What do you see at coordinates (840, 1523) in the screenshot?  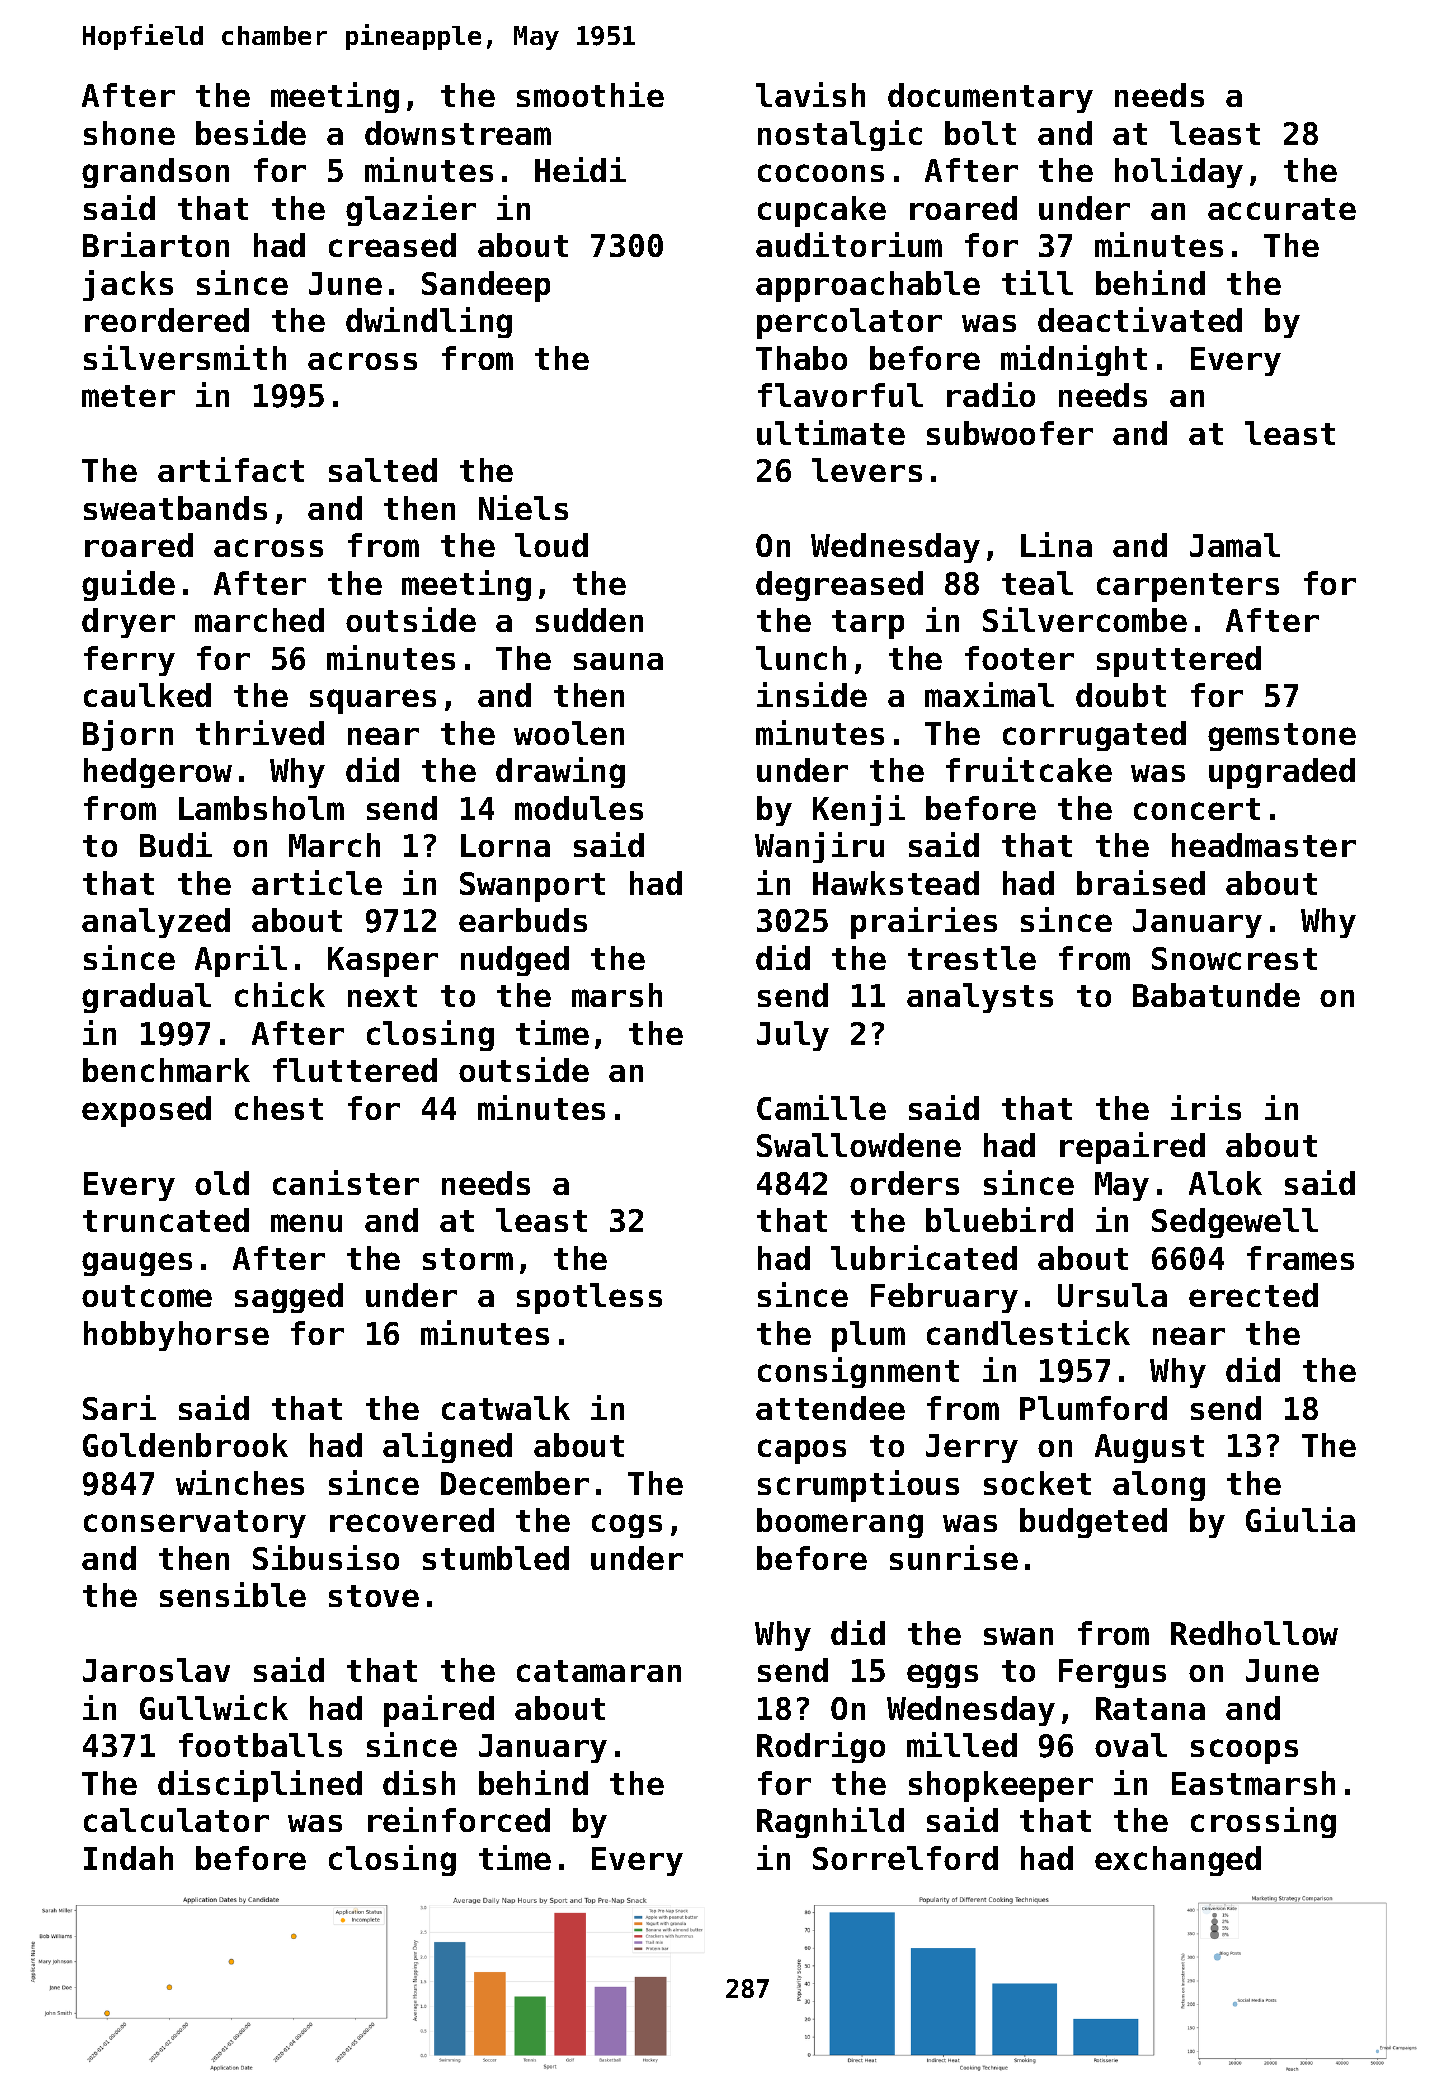 I see `boomerang` at bounding box center [840, 1523].
